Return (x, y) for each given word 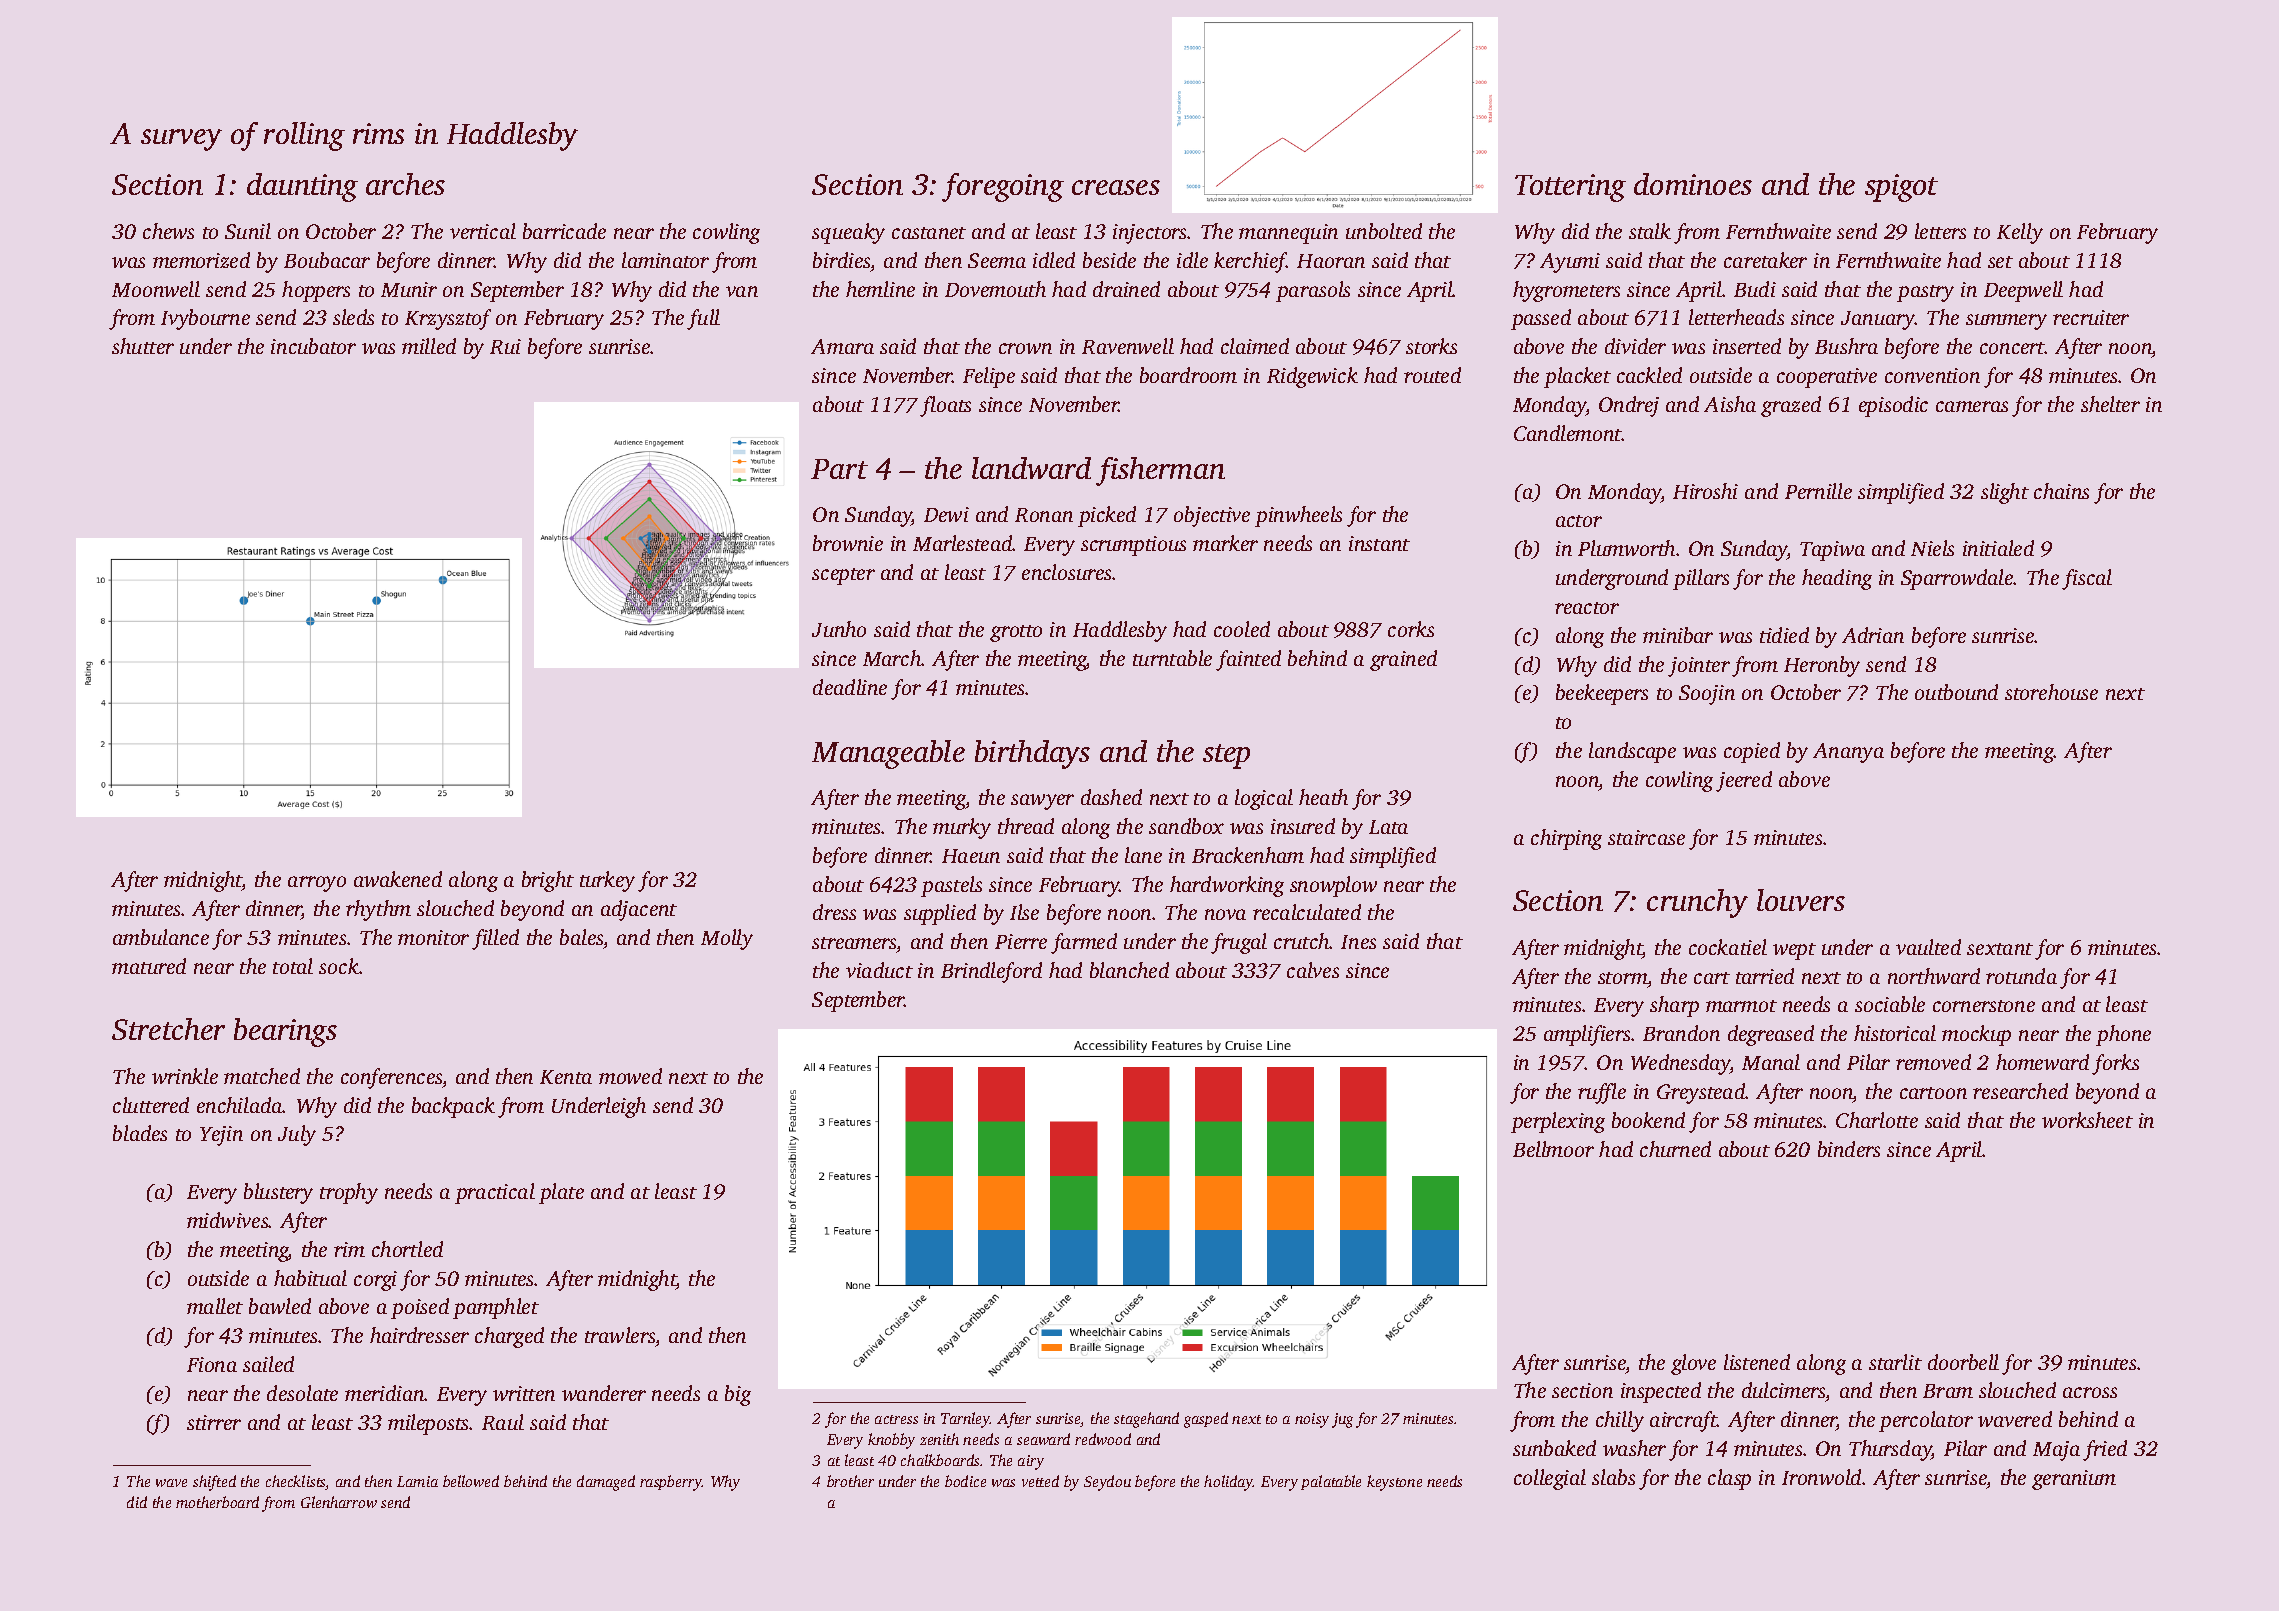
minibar (1678, 635)
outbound (1956, 692)
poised (420, 1308)
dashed (1111, 797)
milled (429, 346)
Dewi (946, 514)
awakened (398, 879)
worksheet (2087, 1120)
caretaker (1765, 260)
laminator (665, 260)
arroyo (317, 884)
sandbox (1186, 826)
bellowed (471, 1481)
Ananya (1848, 753)
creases (1116, 187)
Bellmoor (1553, 1149)
